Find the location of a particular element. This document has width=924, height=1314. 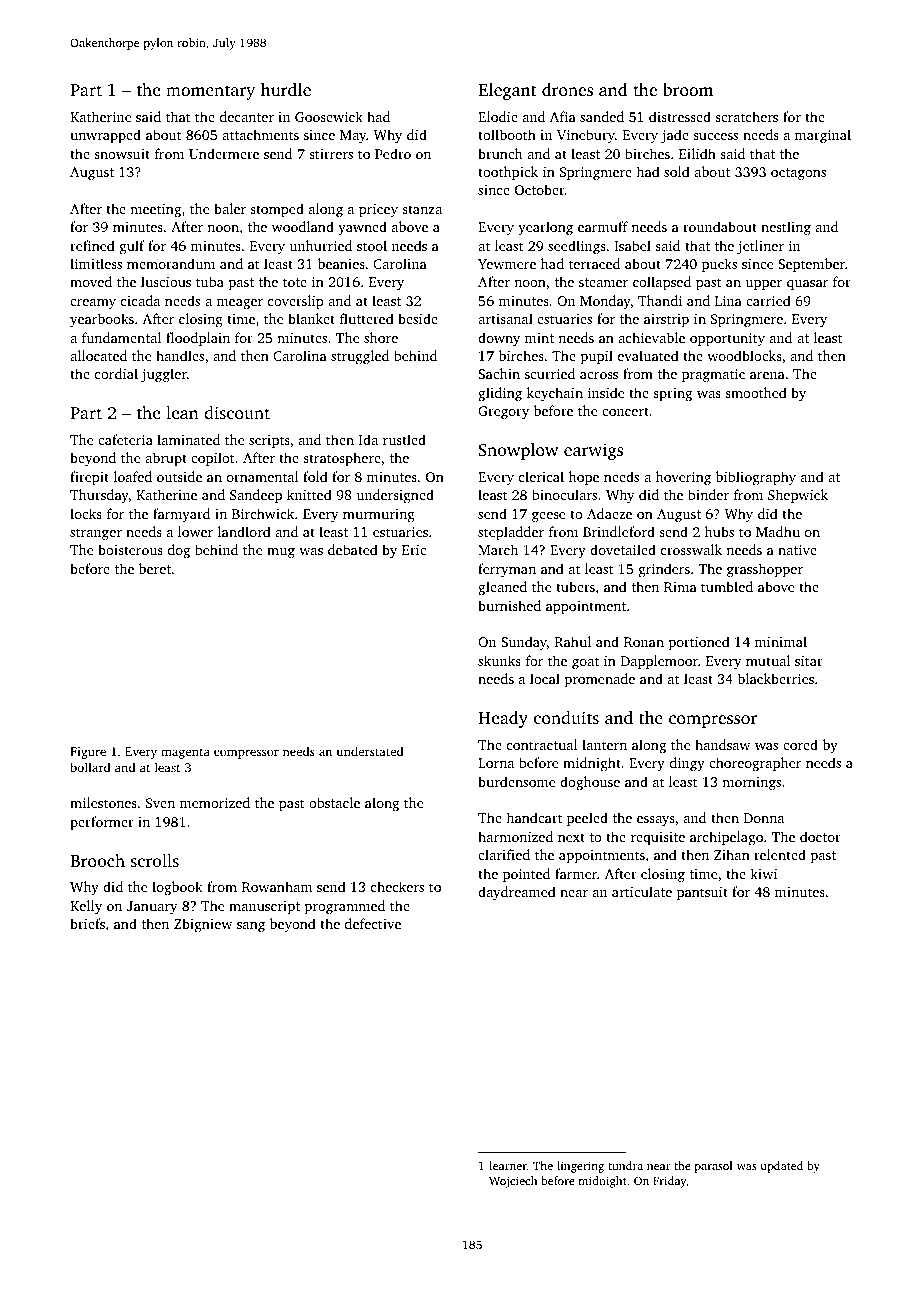

mint is located at coordinates (539, 338).
